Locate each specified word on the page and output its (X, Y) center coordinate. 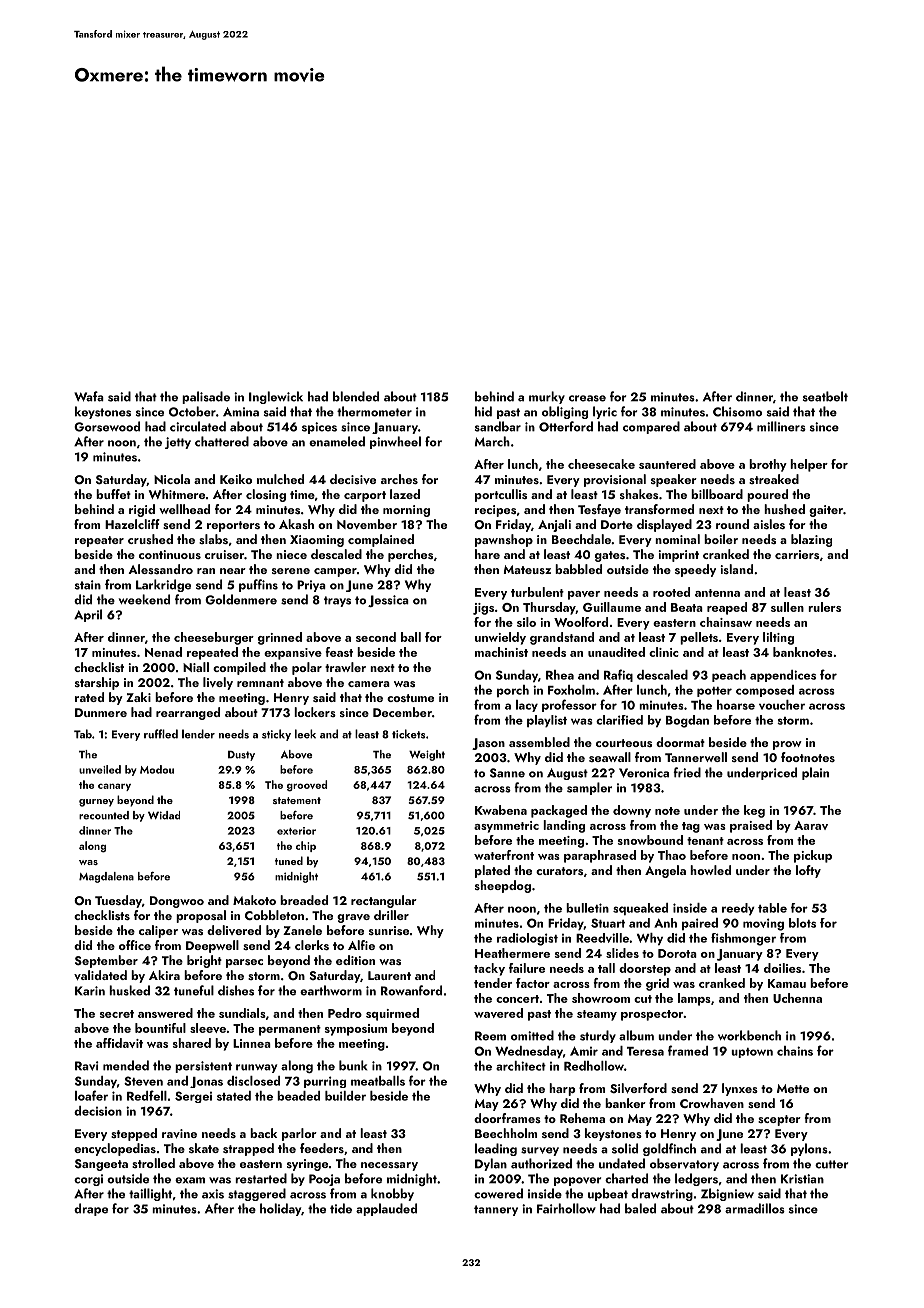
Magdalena (106, 877)
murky (547, 397)
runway (256, 1068)
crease (587, 398)
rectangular (384, 901)
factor (533, 983)
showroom (601, 998)
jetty (178, 443)
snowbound (650, 840)
